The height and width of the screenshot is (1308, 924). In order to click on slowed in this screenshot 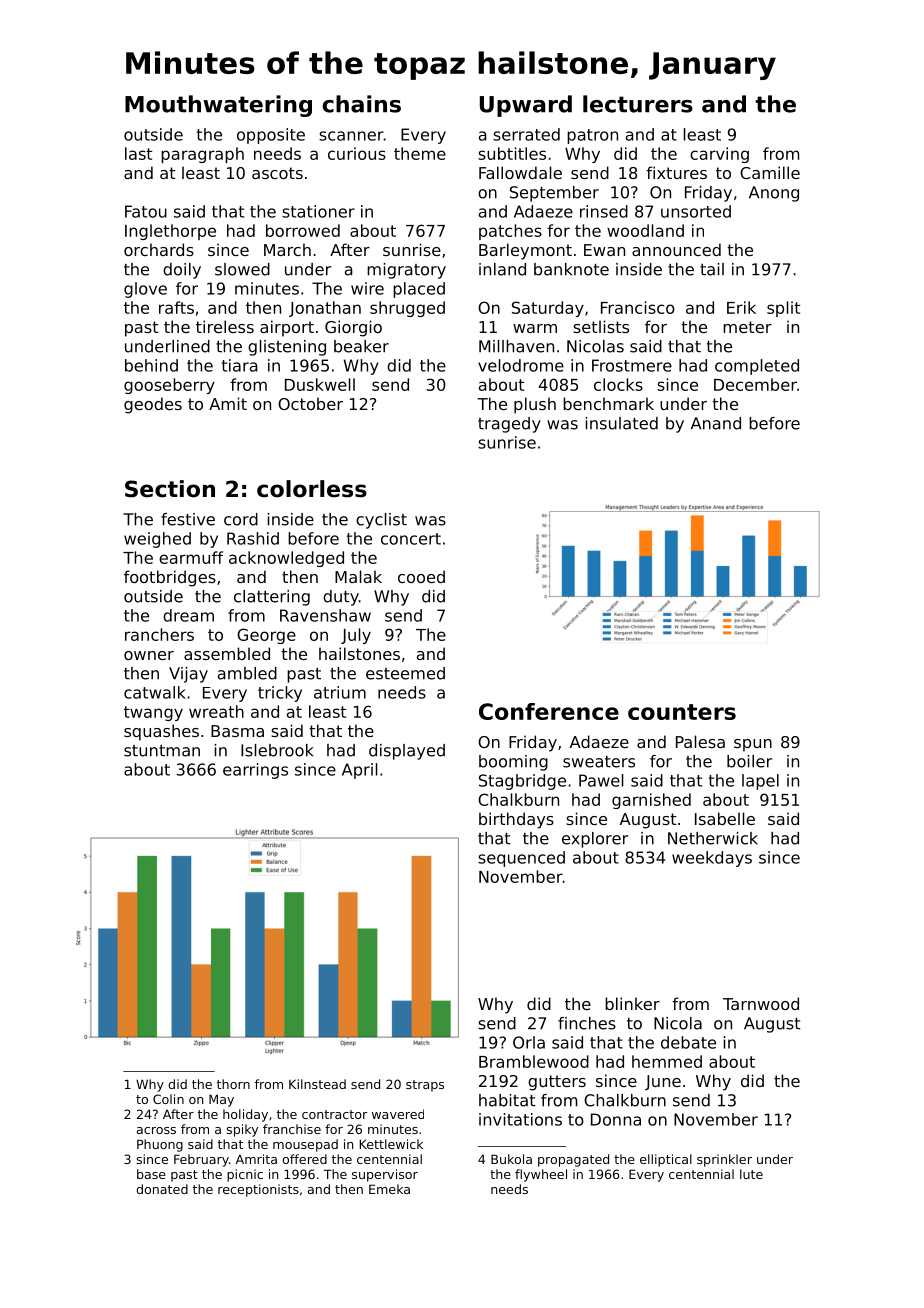, I will do `click(242, 269)`.
